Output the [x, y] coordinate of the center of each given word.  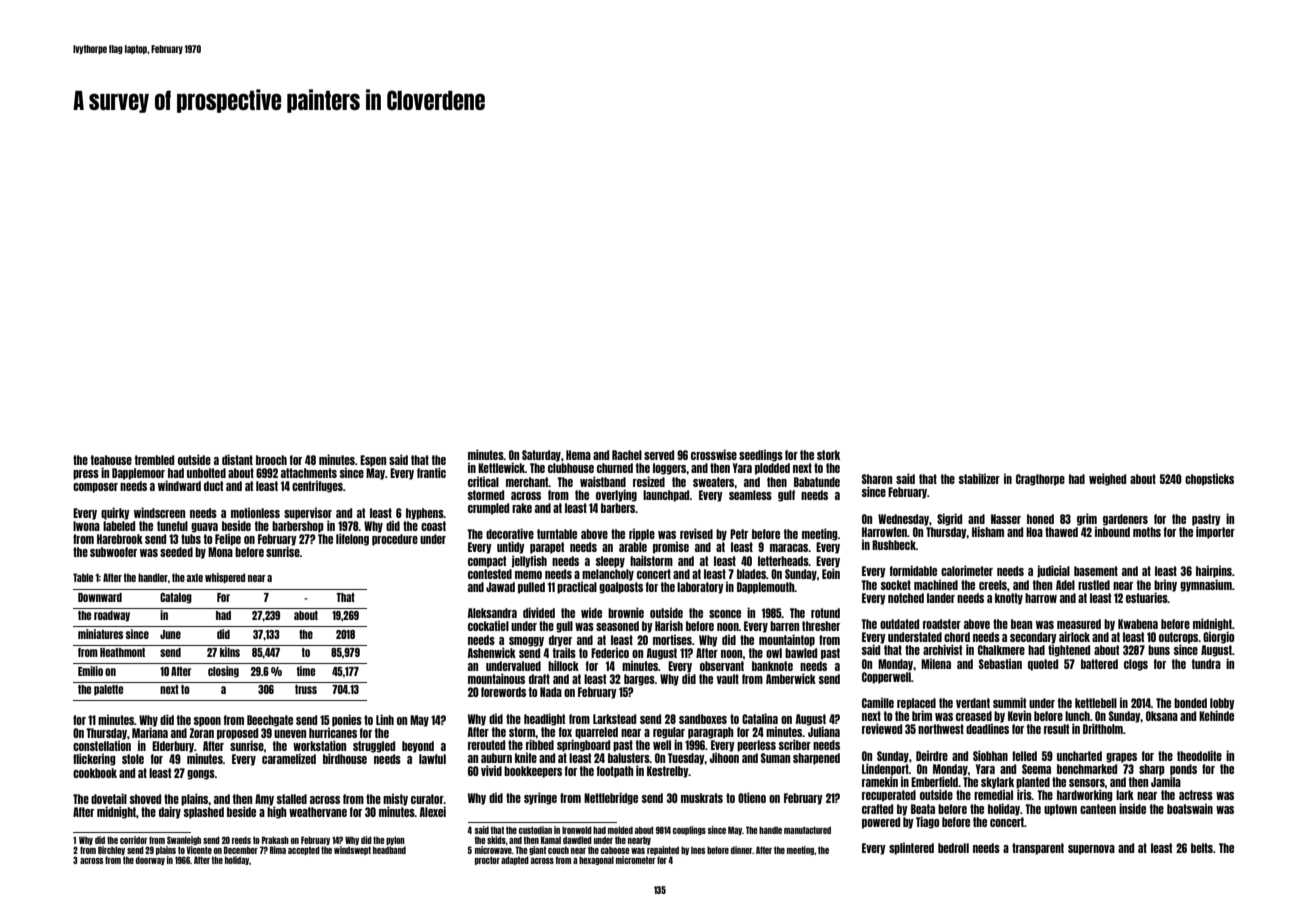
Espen [373, 461]
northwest [941, 729]
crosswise [714, 454]
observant [722, 666]
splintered [911, 848]
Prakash [275, 840]
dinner [742, 850]
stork [828, 455]
